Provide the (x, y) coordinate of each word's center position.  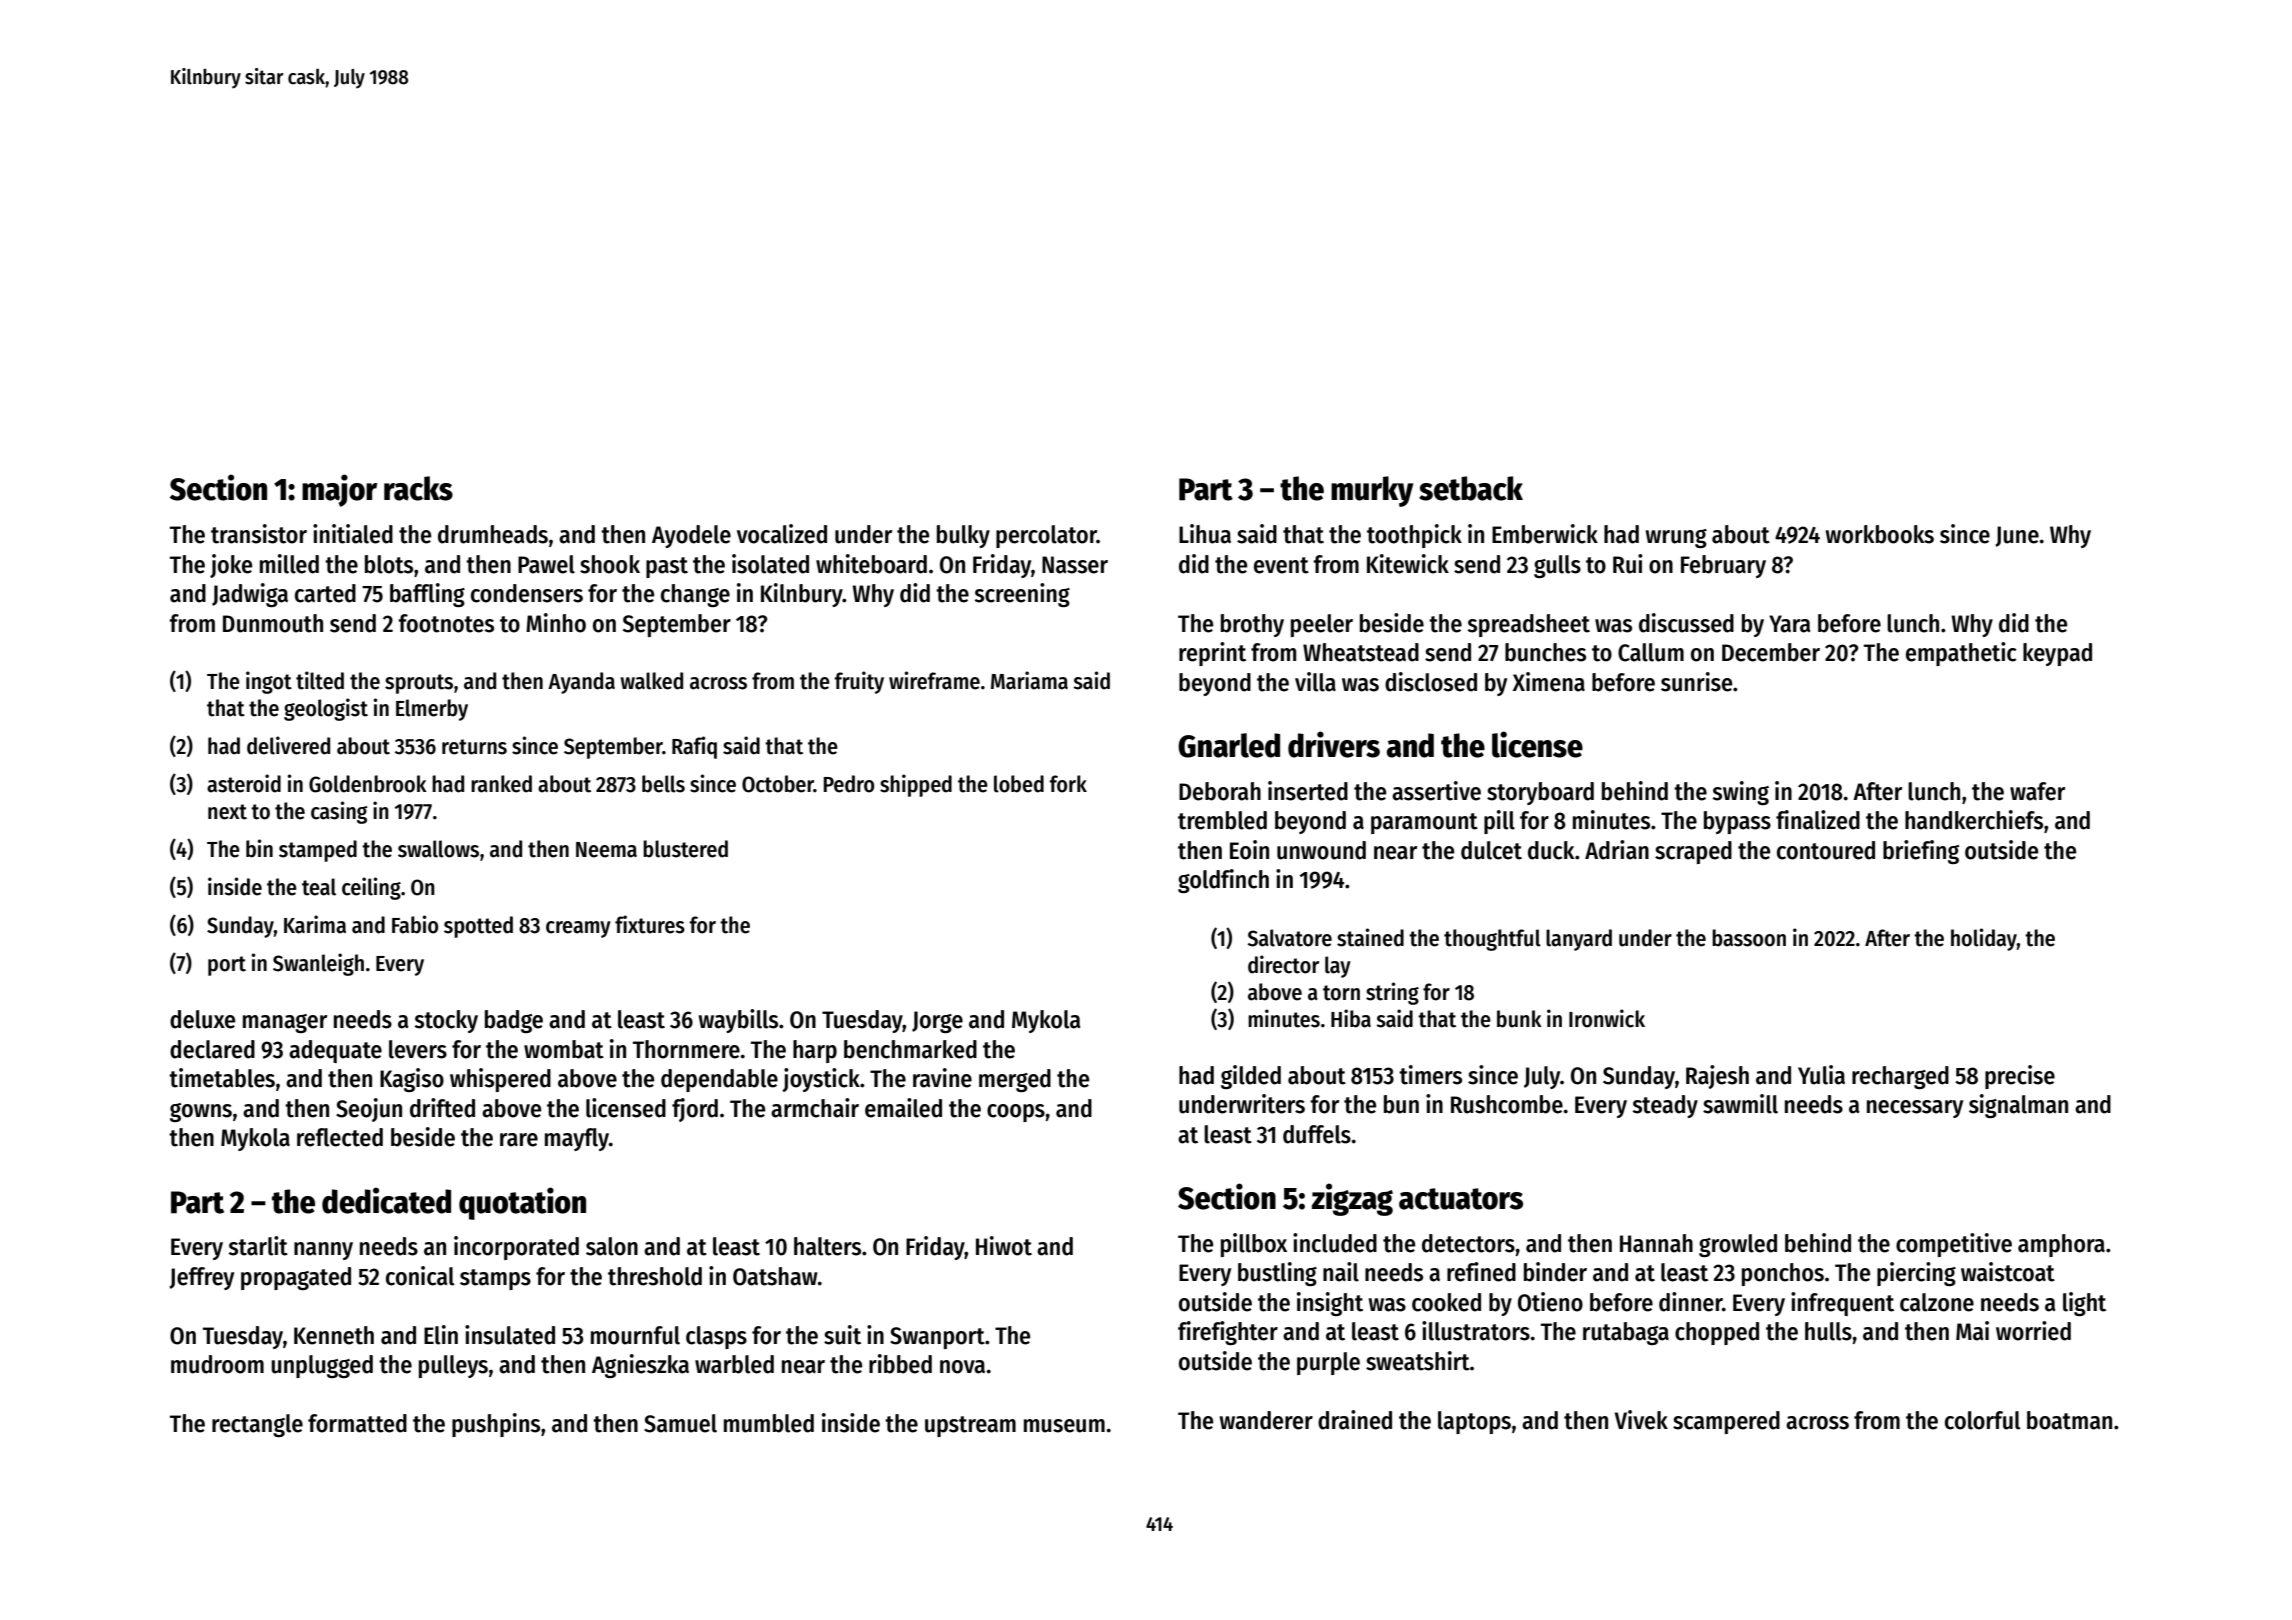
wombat (564, 1049)
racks (418, 488)
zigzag (1352, 1199)
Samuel (680, 1423)
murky (1372, 491)
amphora (2061, 1245)
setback (1471, 488)
